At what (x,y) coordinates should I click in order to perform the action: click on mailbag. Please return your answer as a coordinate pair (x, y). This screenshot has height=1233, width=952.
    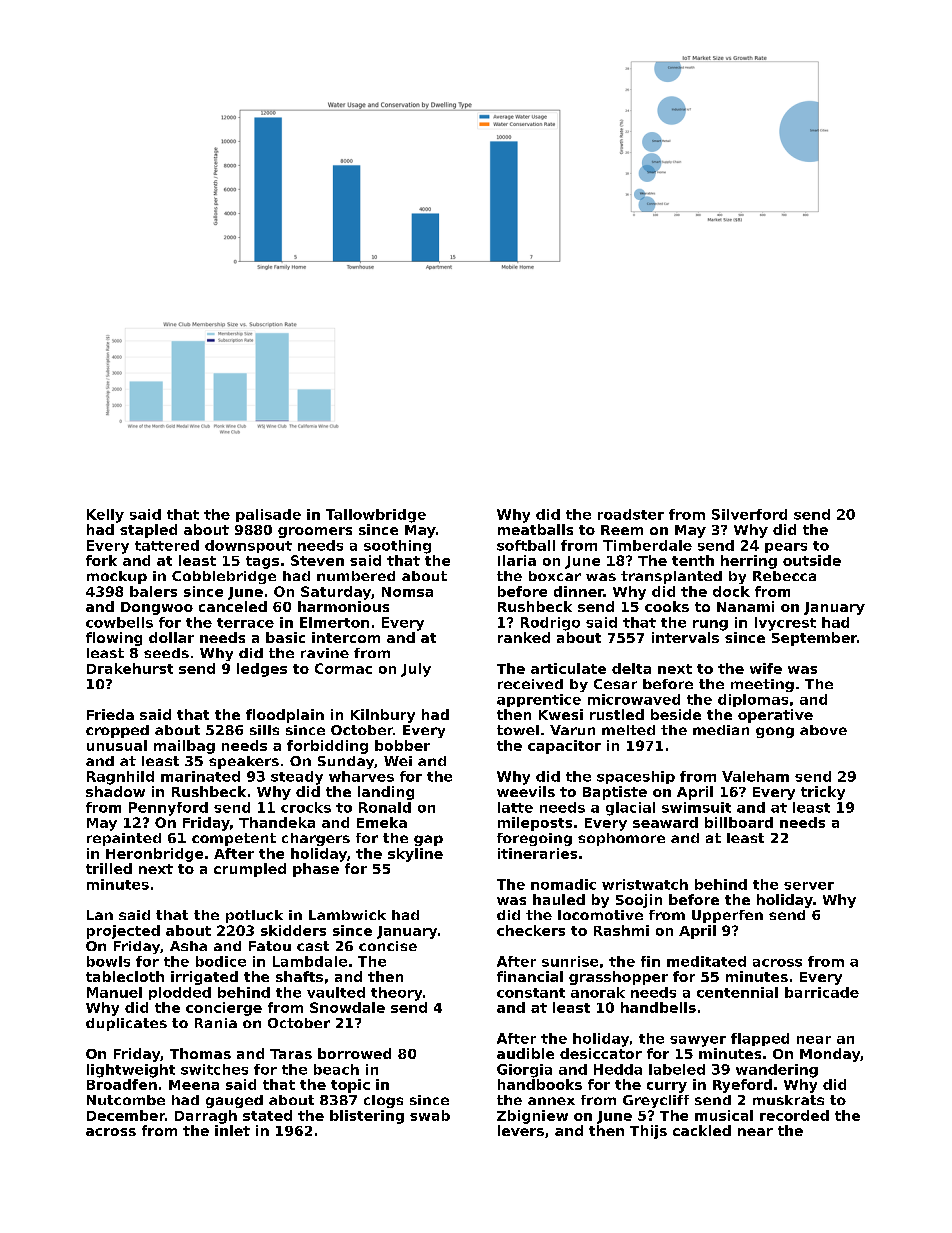
    Looking at the image, I should click on (184, 747).
